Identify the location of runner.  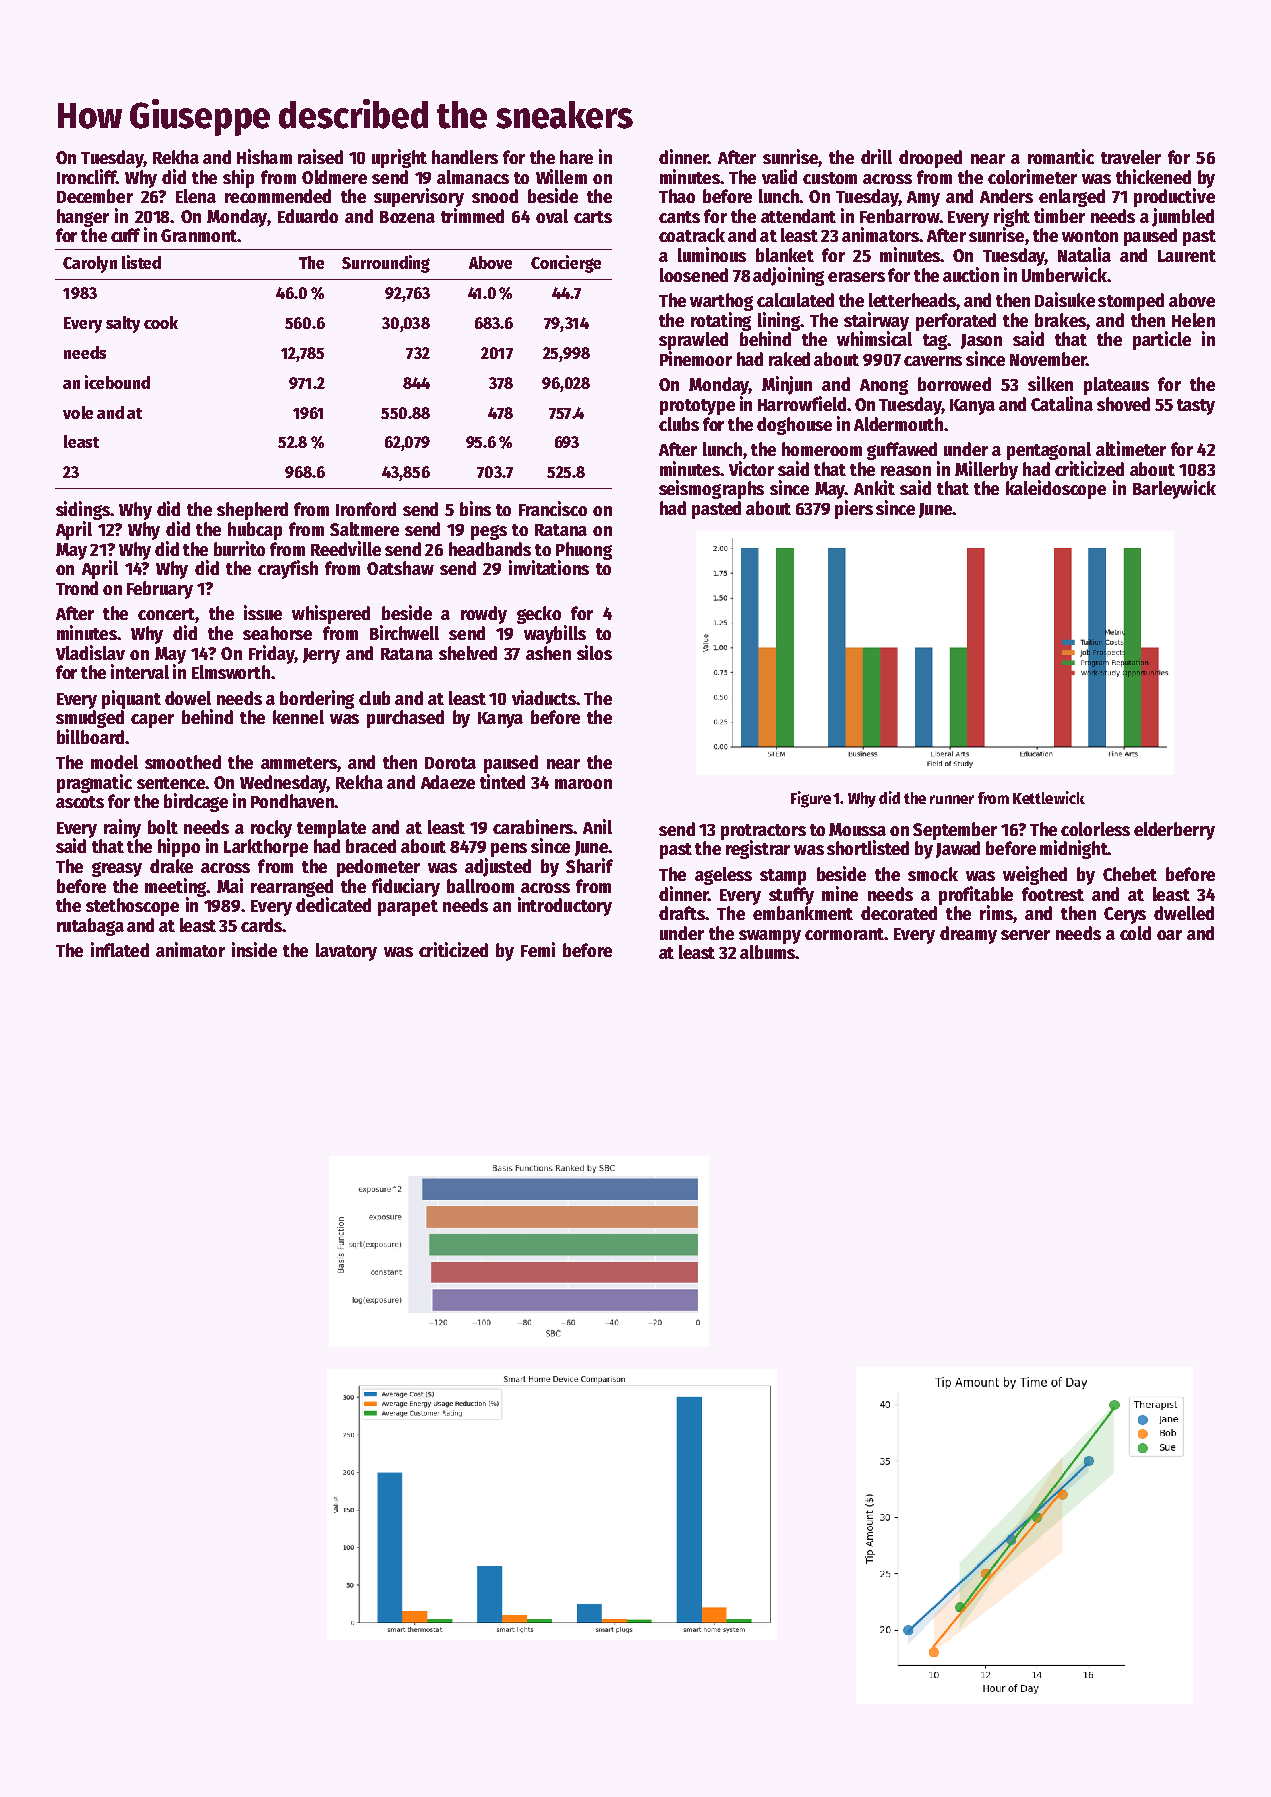
(952, 799).
